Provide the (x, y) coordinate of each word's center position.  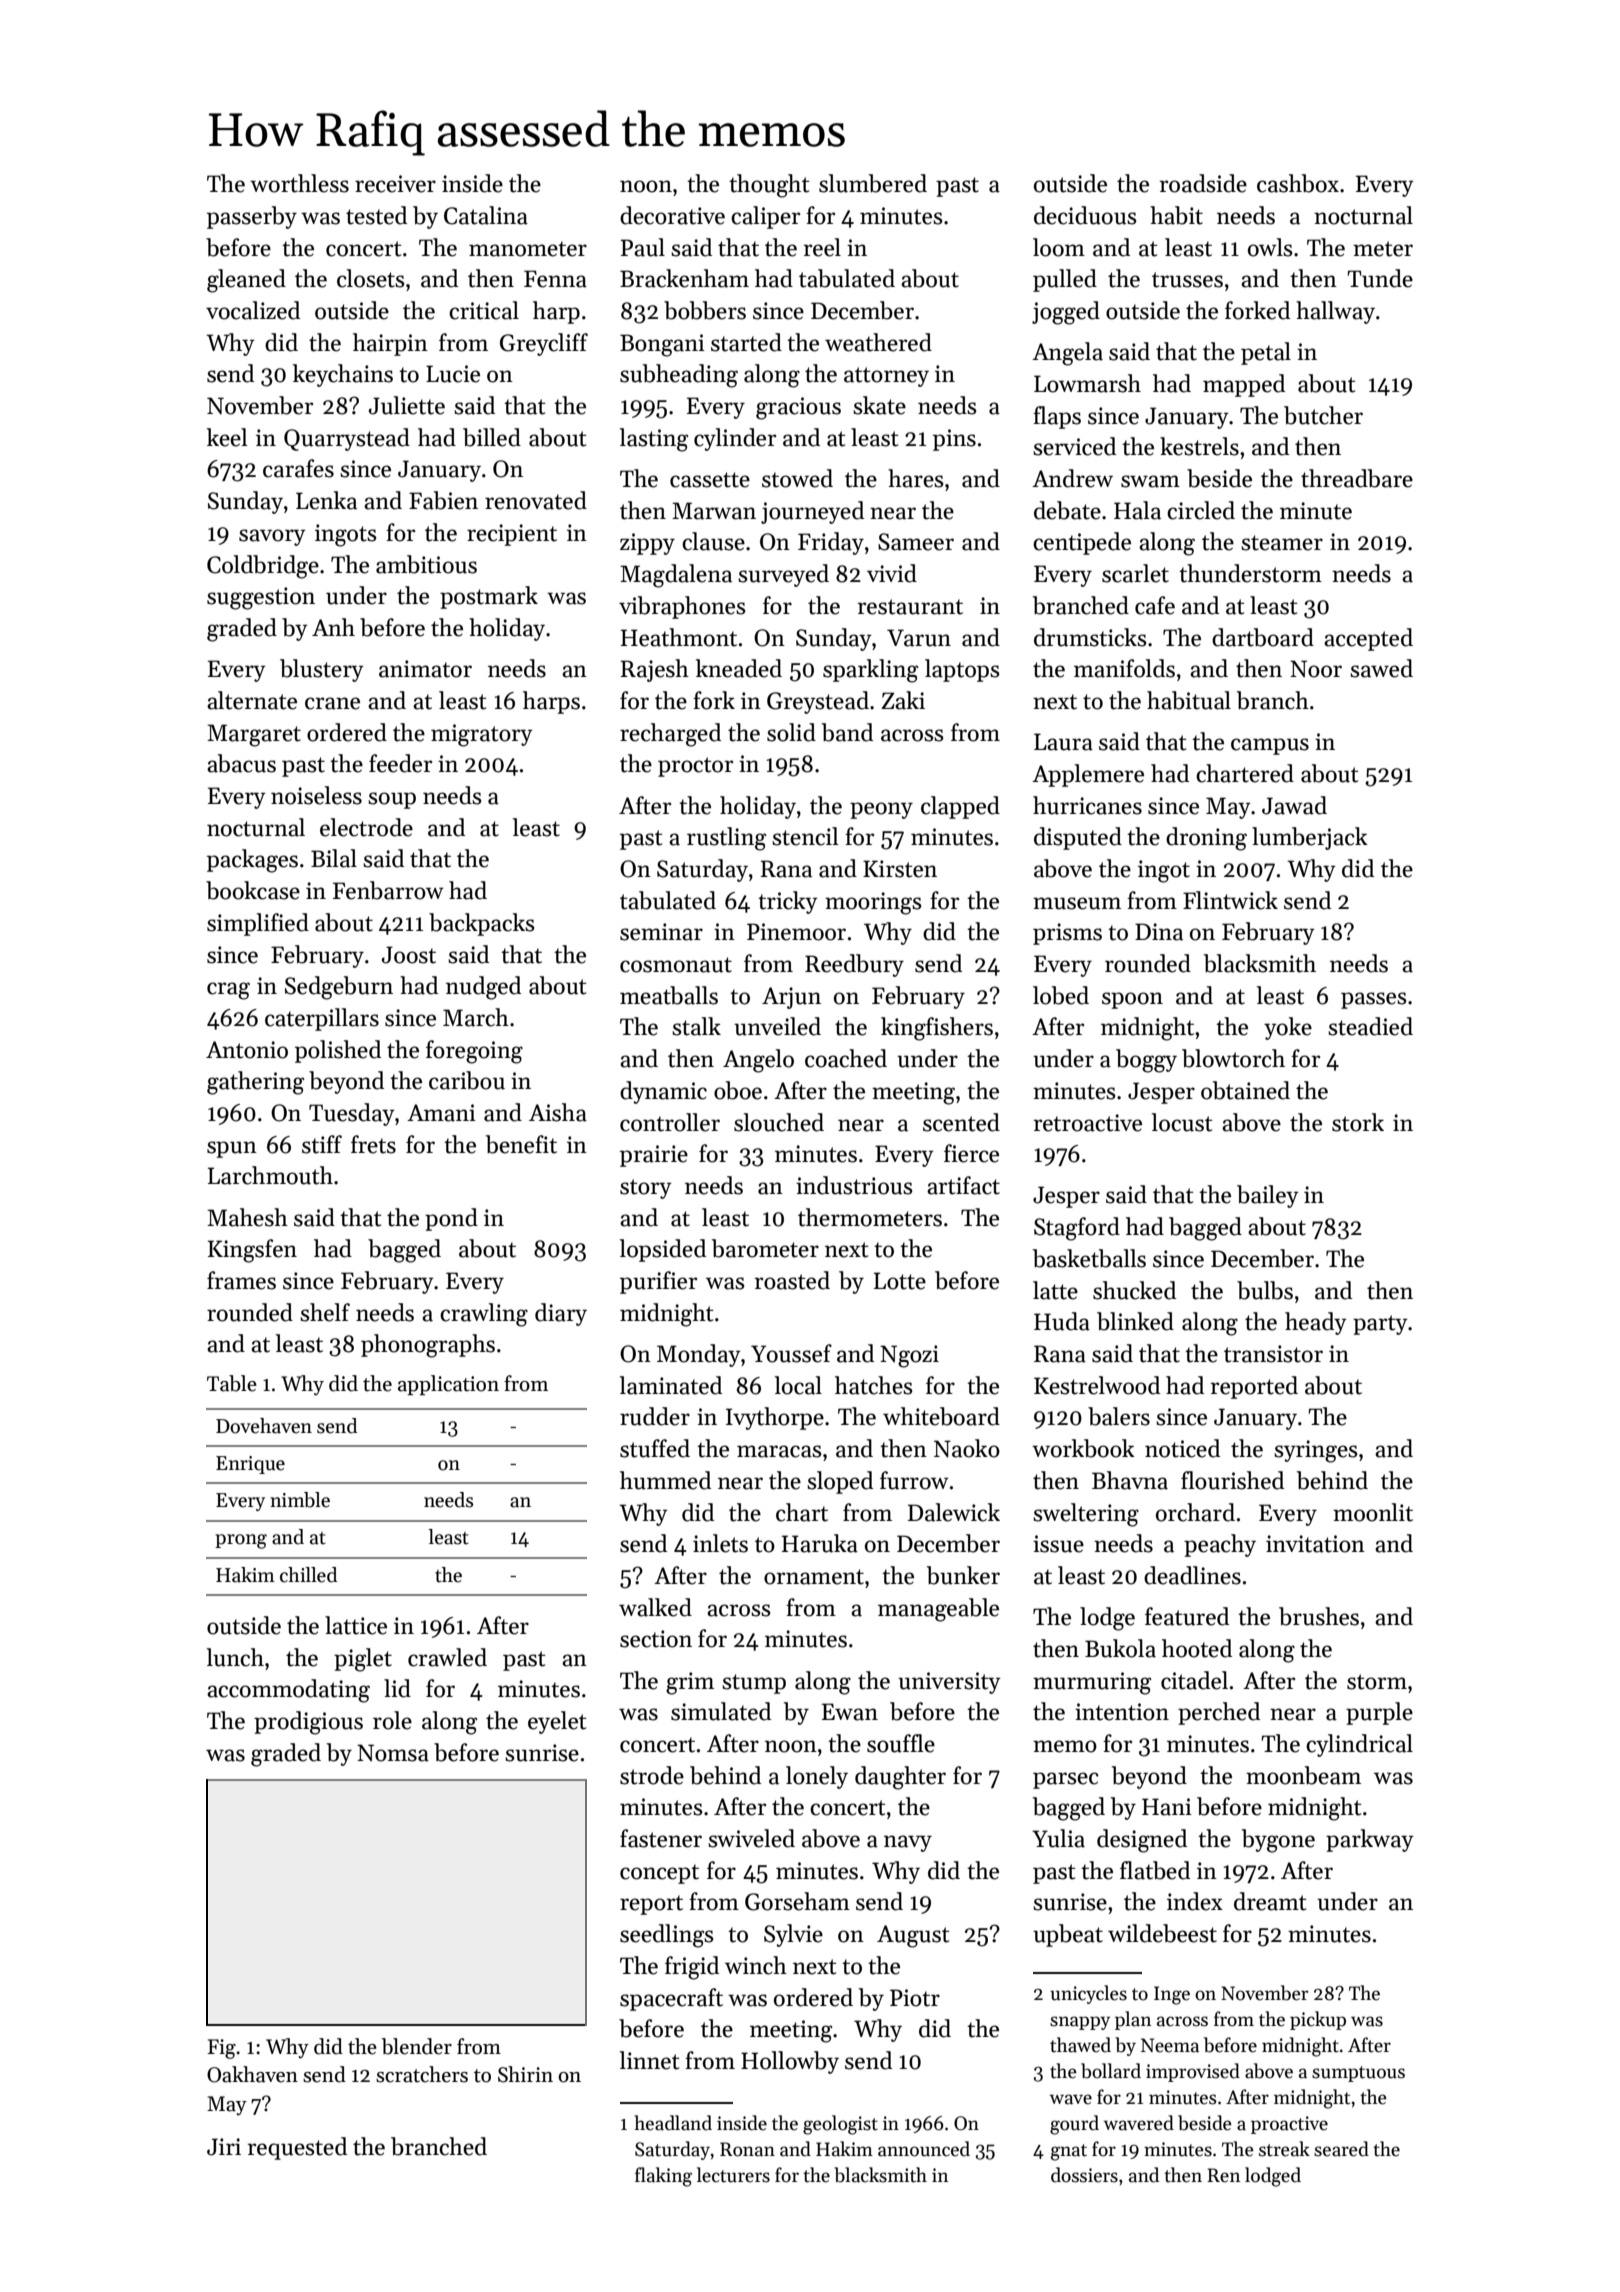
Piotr (915, 1998)
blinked (1135, 1321)
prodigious (308, 1723)
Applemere (1088, 775)
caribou (467, 1080)
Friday (831, 543)
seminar (661, 932)
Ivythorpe (775, 1418)
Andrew (1072, 478)
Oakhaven (252, 2074)
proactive (1289, 2125)
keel (227, 437)
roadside (1203, 183)
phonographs (428, 1346)
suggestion (261, 598)
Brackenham (684, 278)
